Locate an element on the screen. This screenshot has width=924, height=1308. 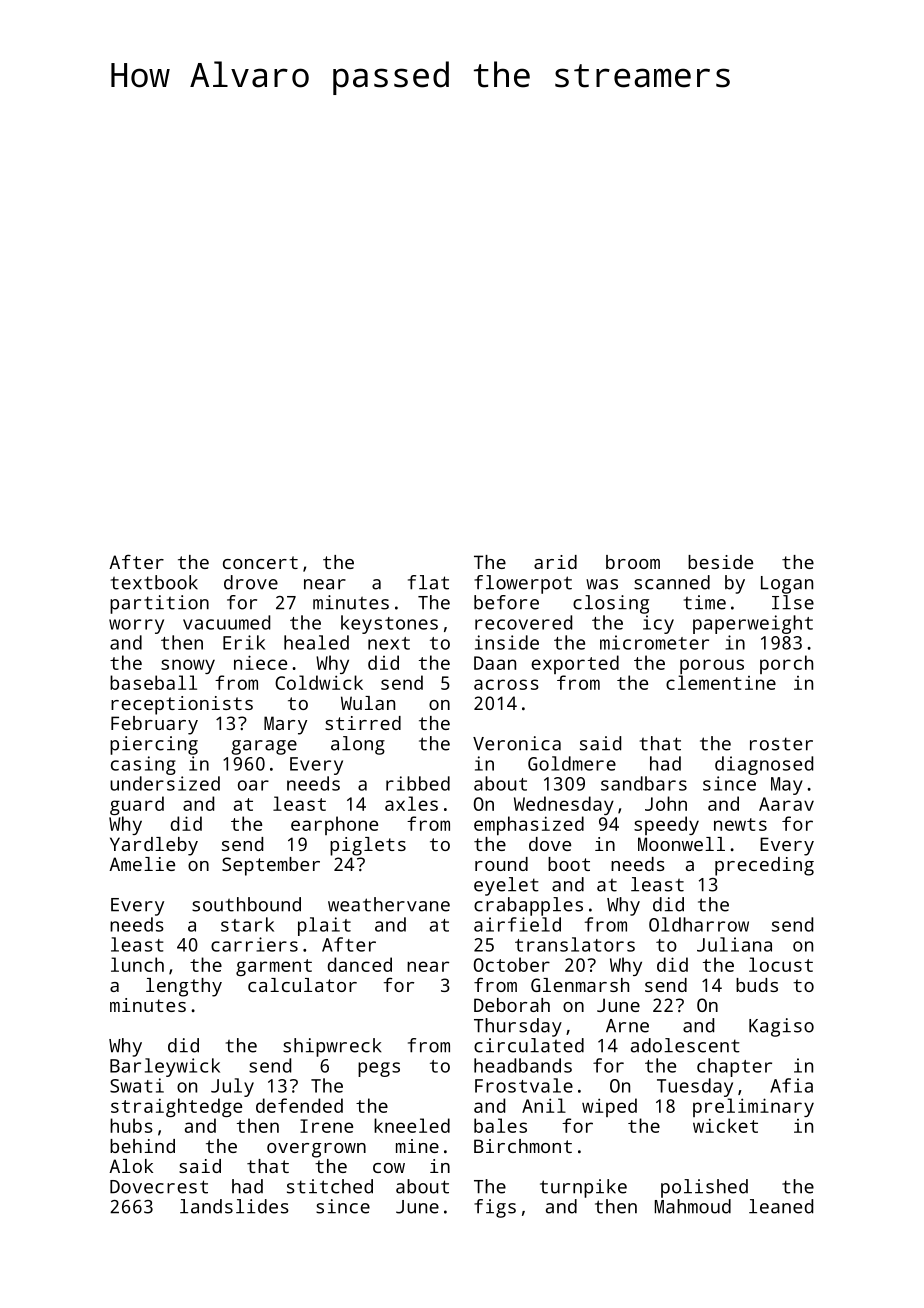
arid is located at coordinates (555, 562).
